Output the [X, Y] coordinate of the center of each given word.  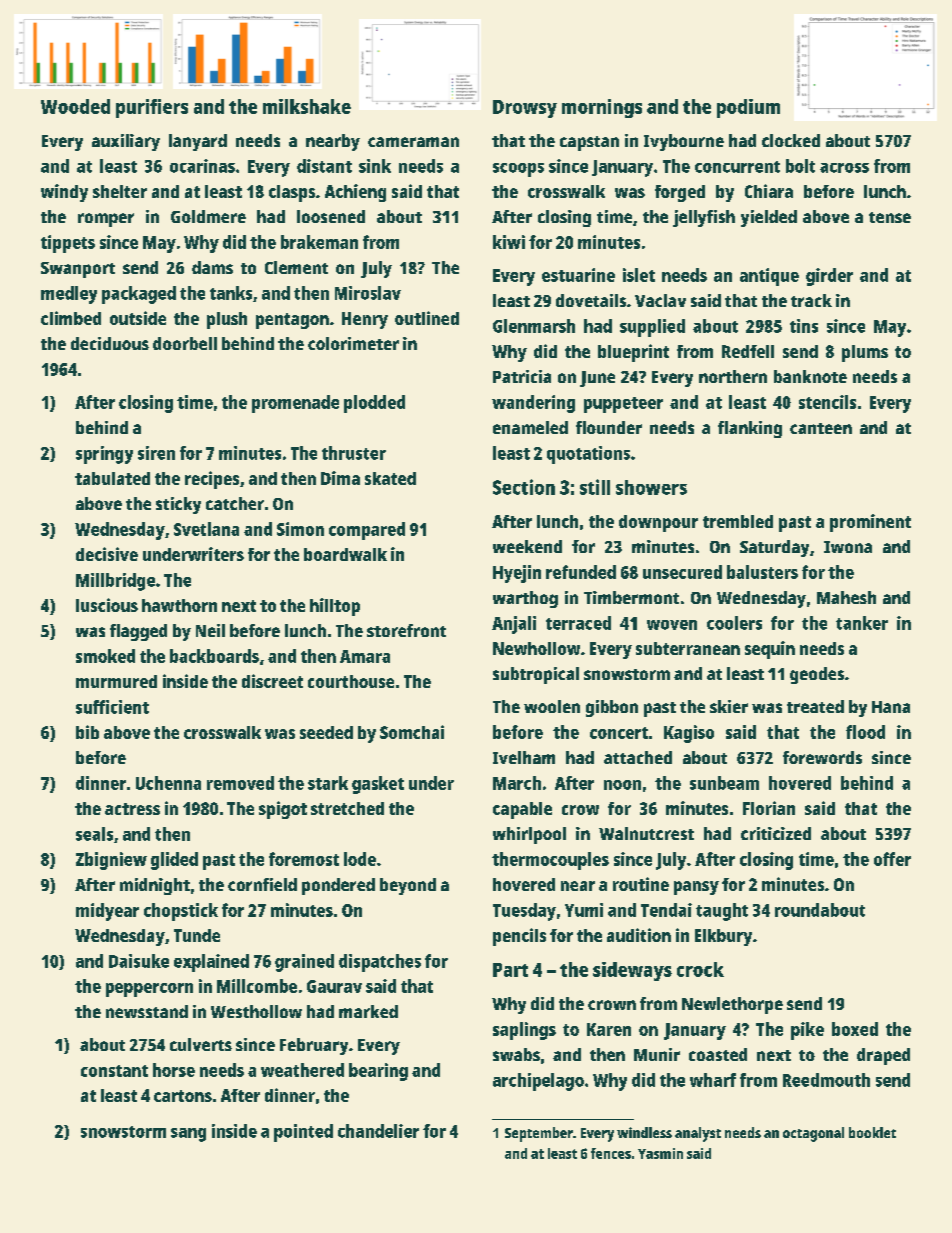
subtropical [536, 675]
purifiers [152, 108]
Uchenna [168, 783]
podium [748, 108]
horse [174, 1070]
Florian [769, 808]
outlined [427, 318]
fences [611, 1153]
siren [156, 453]
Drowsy [525, 109]
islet [639, 275]
